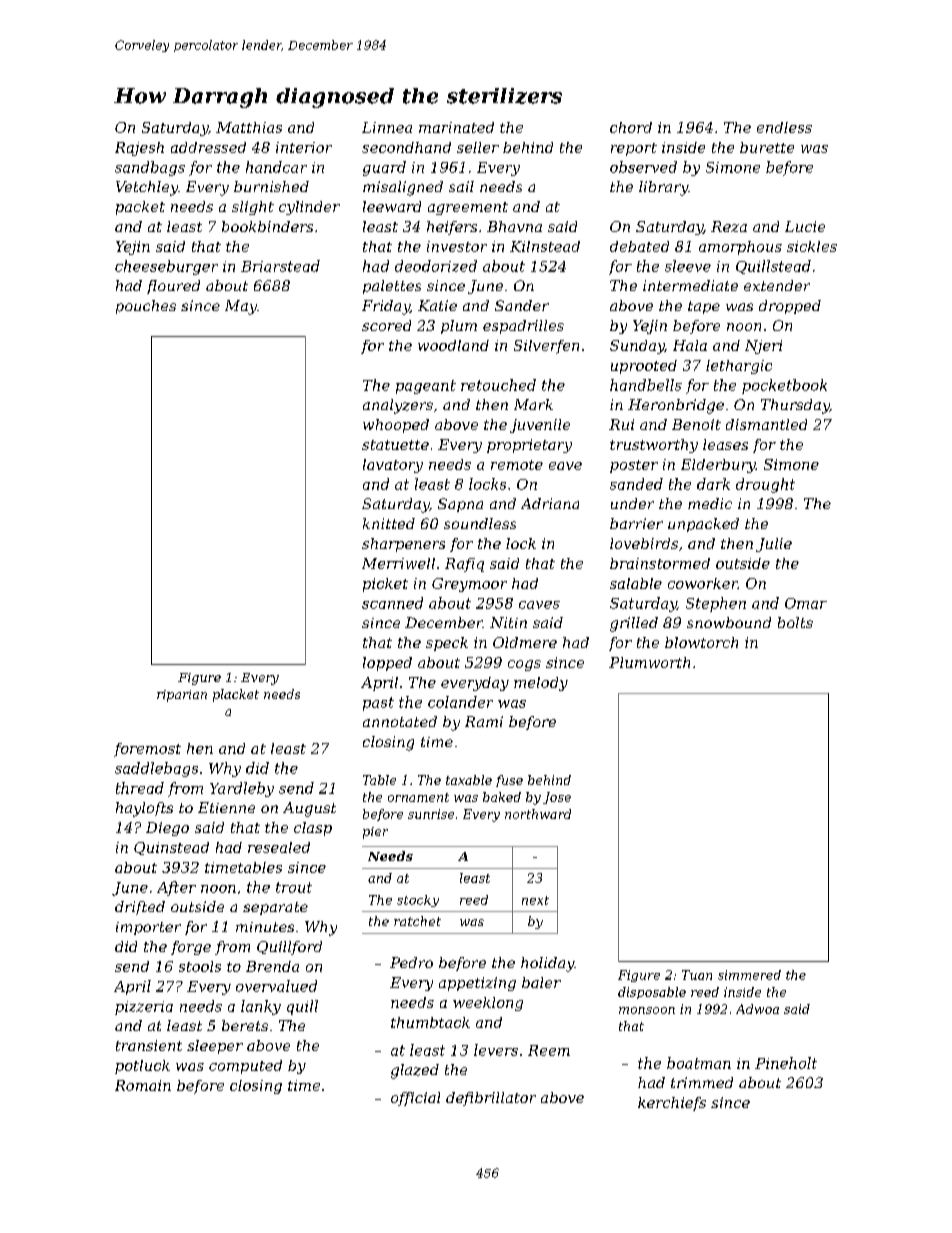 This screenshot has width=952, height=1233. Describe the element at coordinates (632, 503) in the screenshot. I see `under` at that location.
